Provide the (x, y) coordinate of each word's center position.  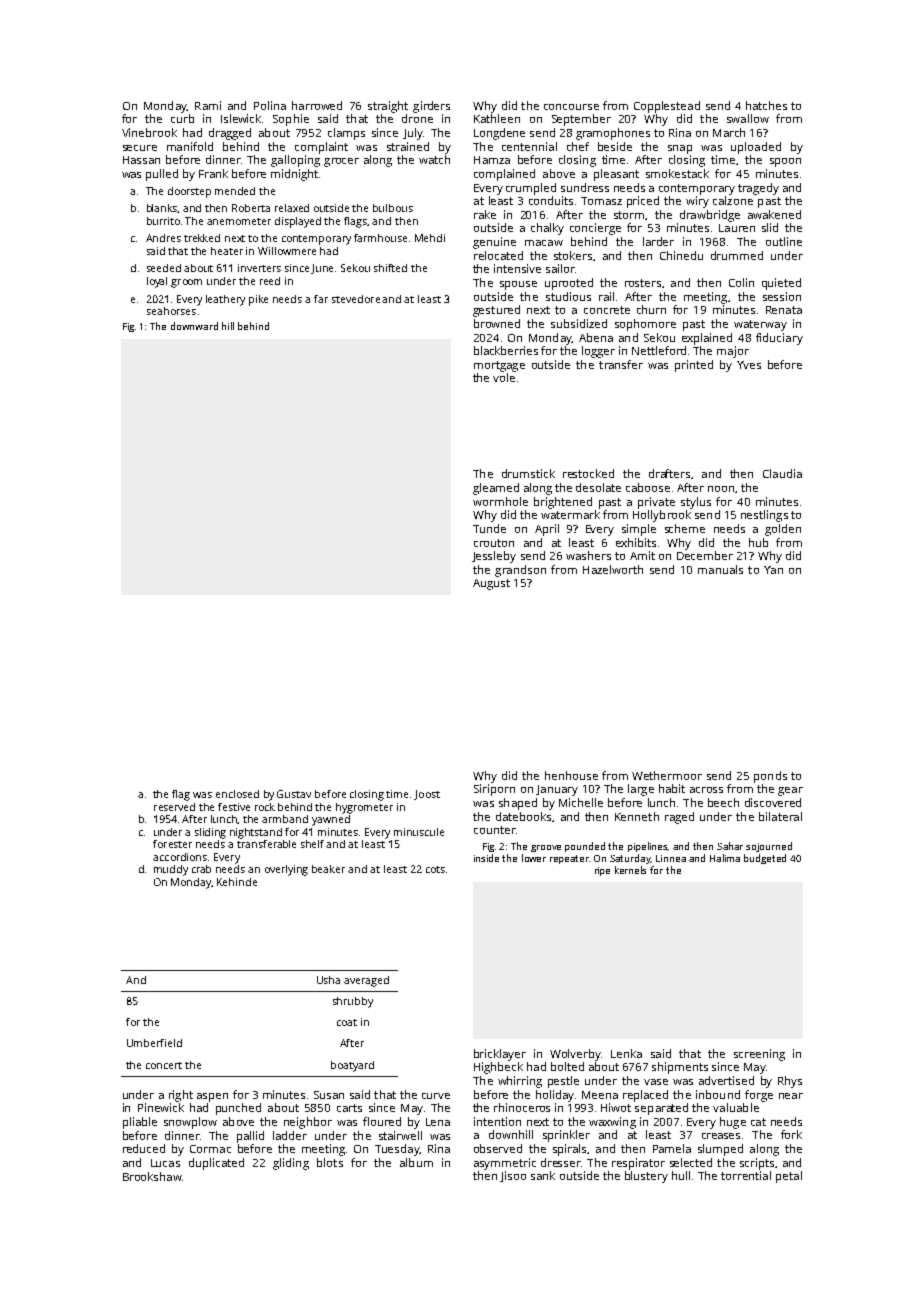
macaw (544, 243)
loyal (157, 282)
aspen (212, 1097)
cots (435, 869)
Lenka (626, 1053)
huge (733, 1123)
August (491, 584)
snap (680, 149)
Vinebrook (149, 132)
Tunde (489, 528)
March (729, 132)
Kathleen (497, 118)
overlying (286, 870)
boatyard (352, 1066)
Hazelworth (613, 569)
